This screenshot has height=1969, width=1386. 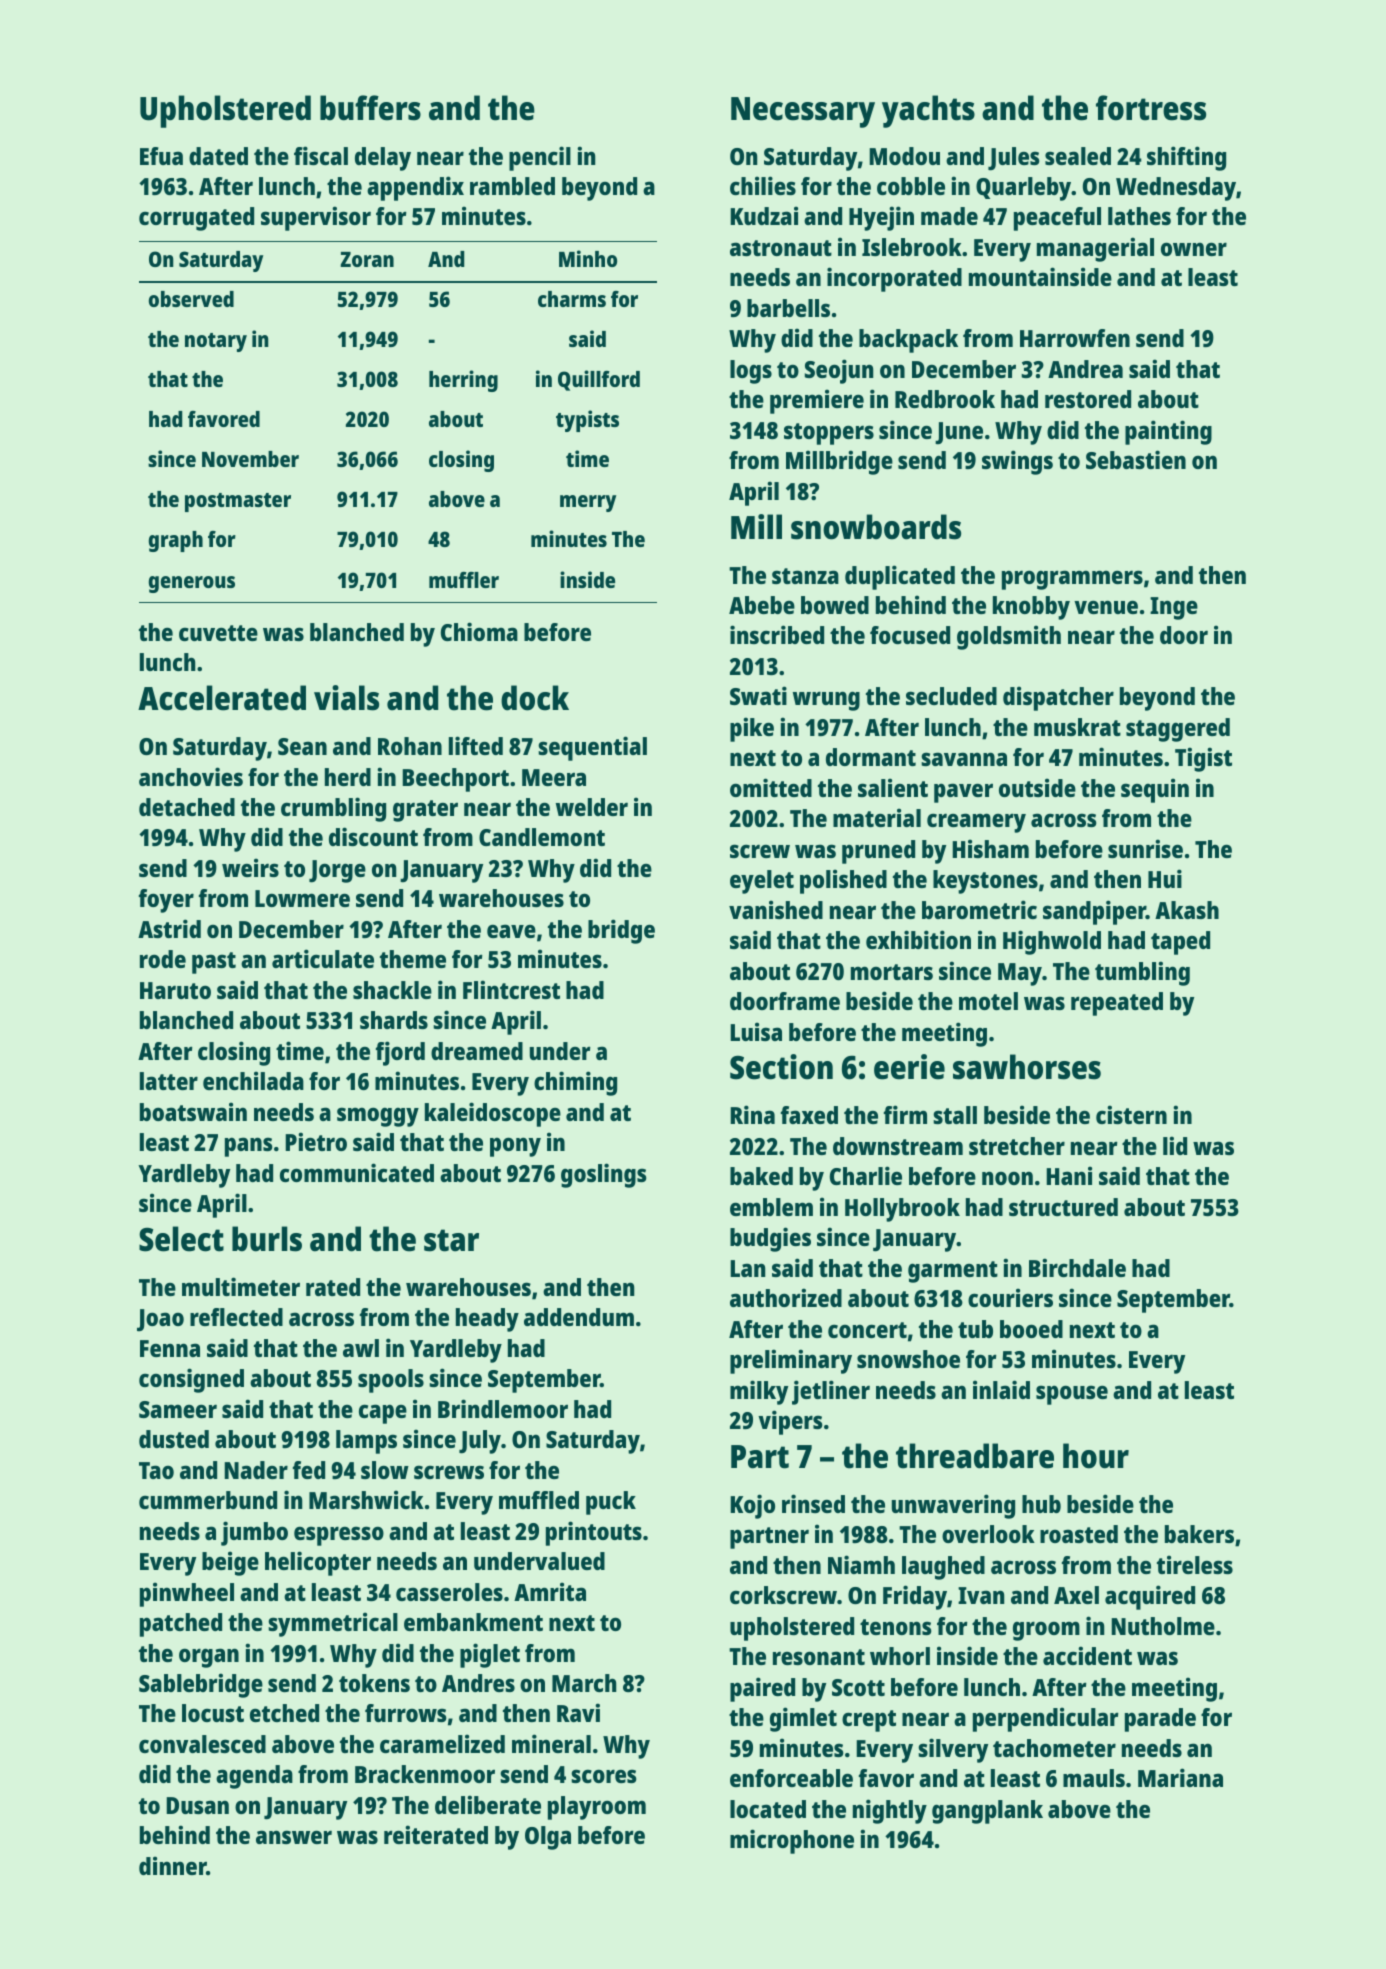 I want to click on Necessary, so click(x=803, y=112).
